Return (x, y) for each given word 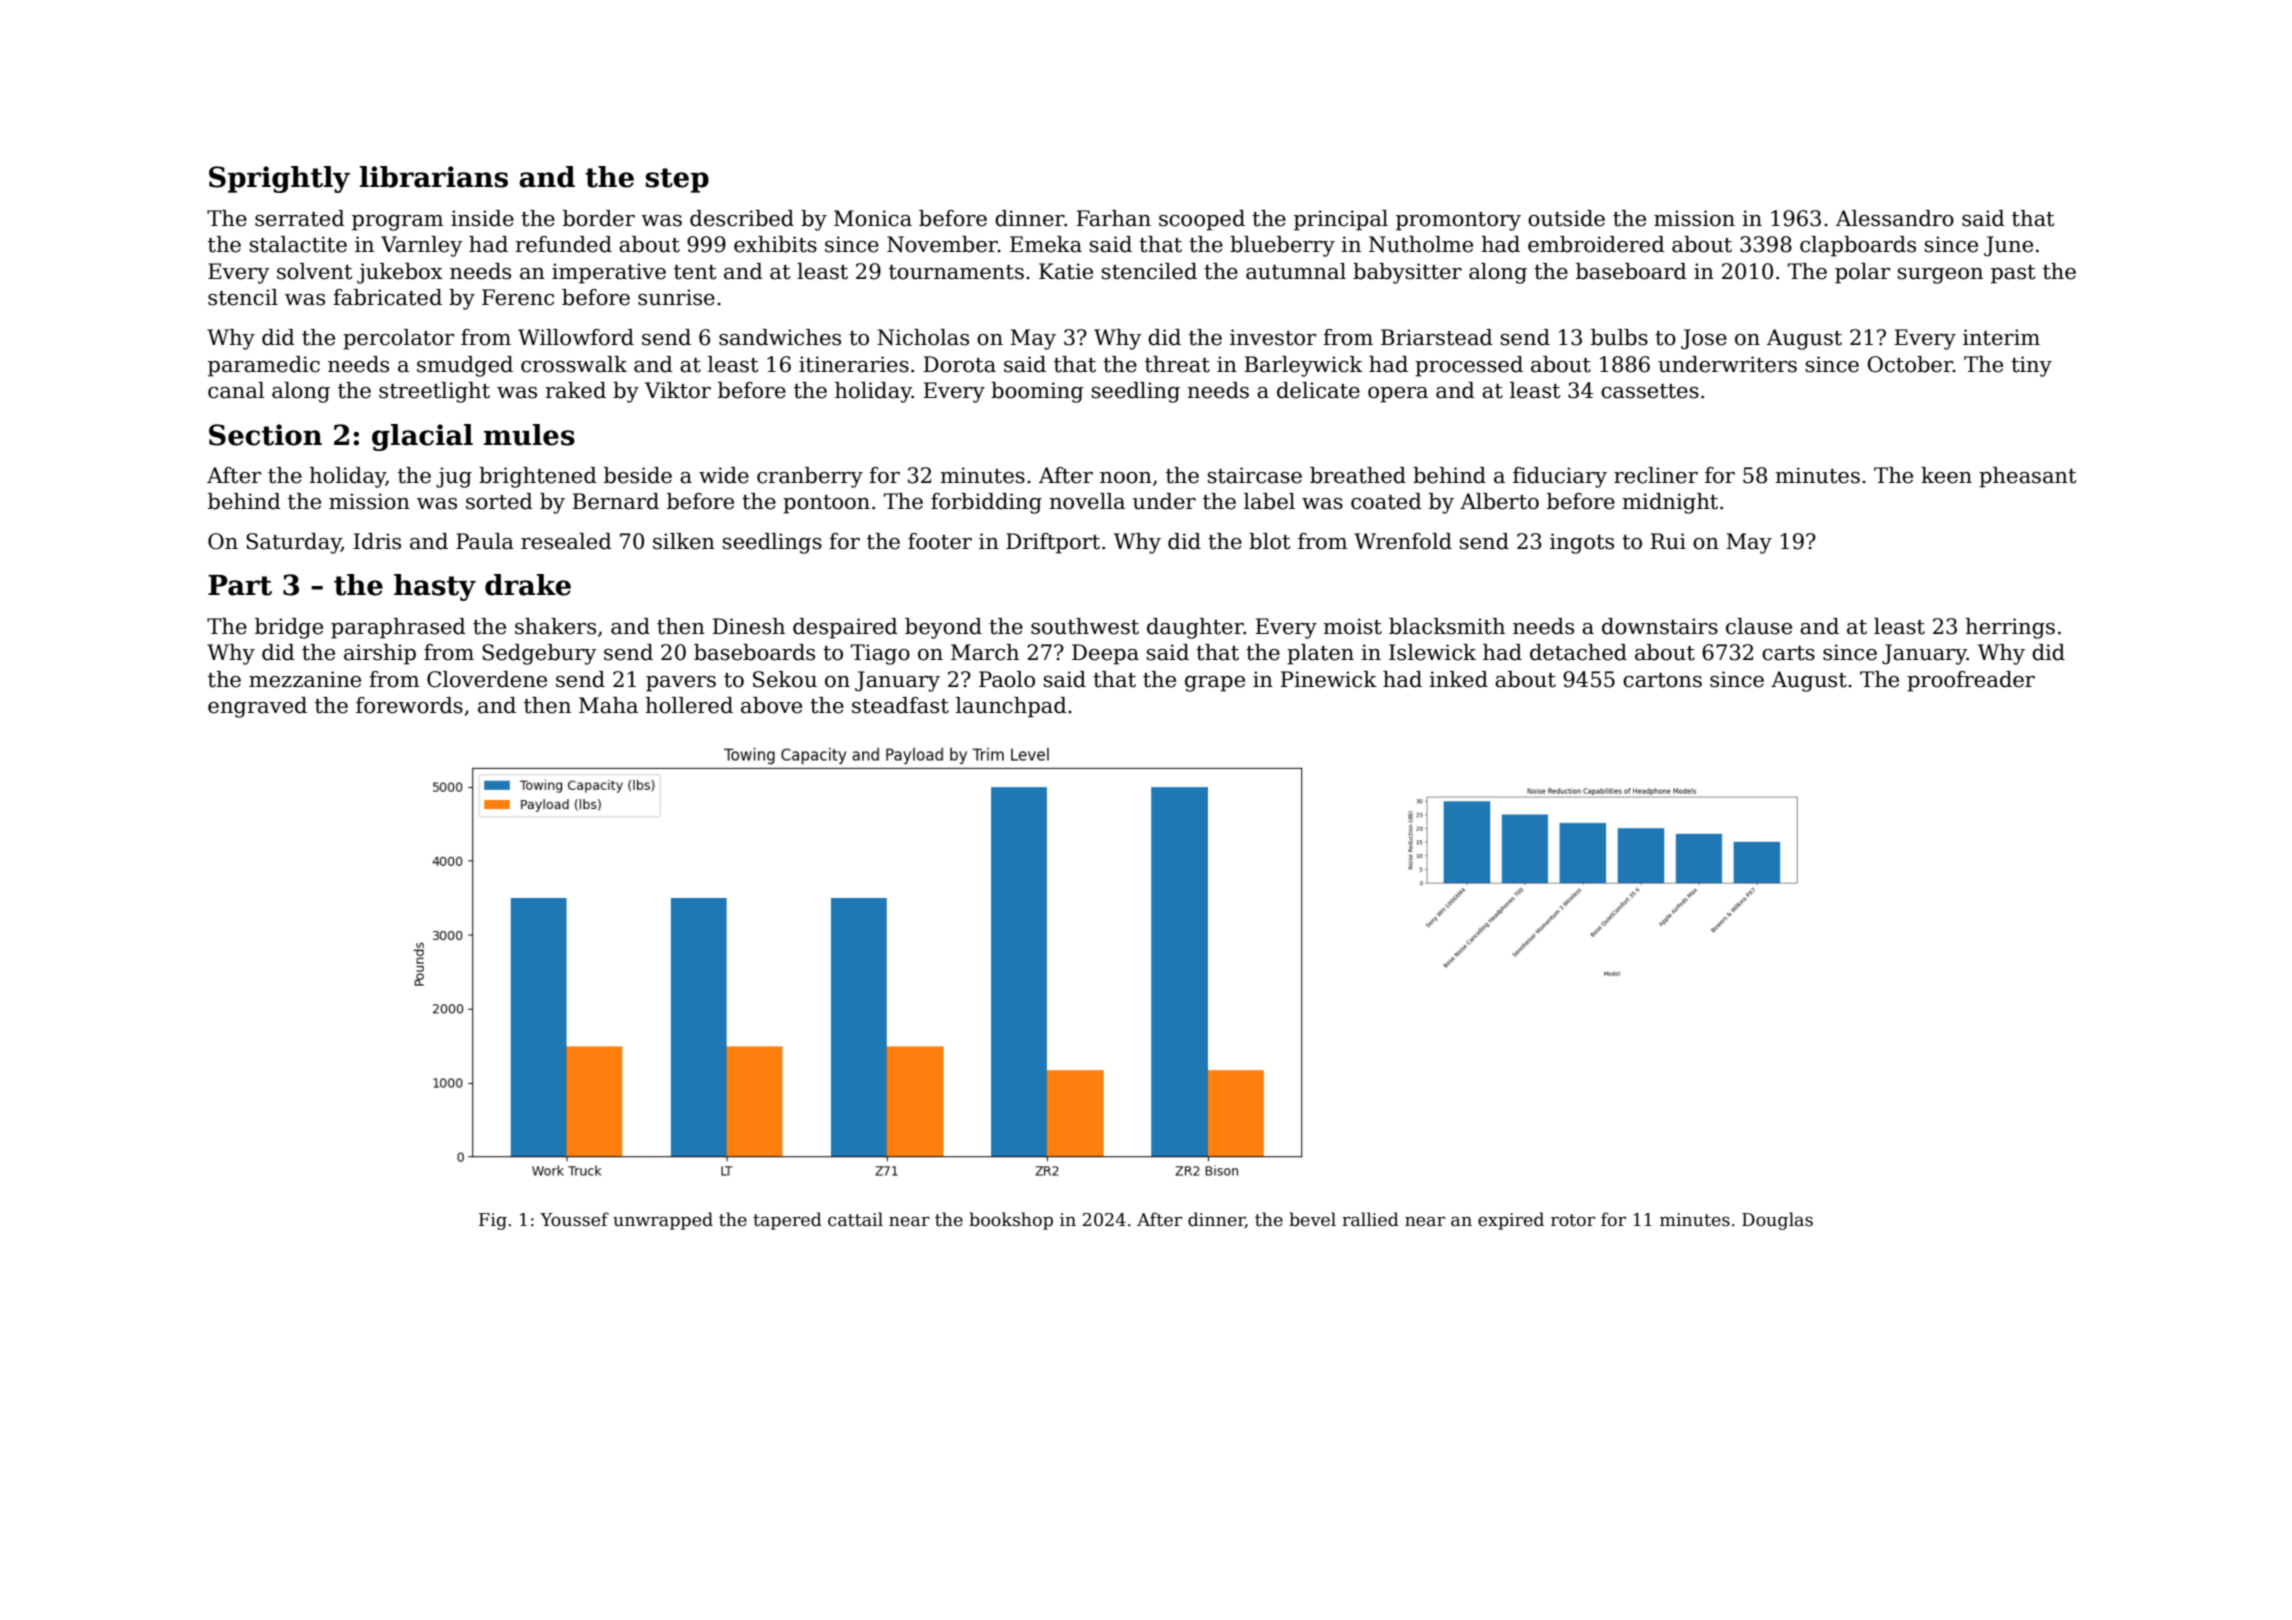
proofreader (1971, 681)
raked (575, 390)
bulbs (1619, 337)
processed (1469, 366)
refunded (563, 244)
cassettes (1650, 391)
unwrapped (663, 1221)
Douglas (1777, 1221)
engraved (257, 707)
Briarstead (1437, 337)
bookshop (1011, 1221)
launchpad (1011, 707)
